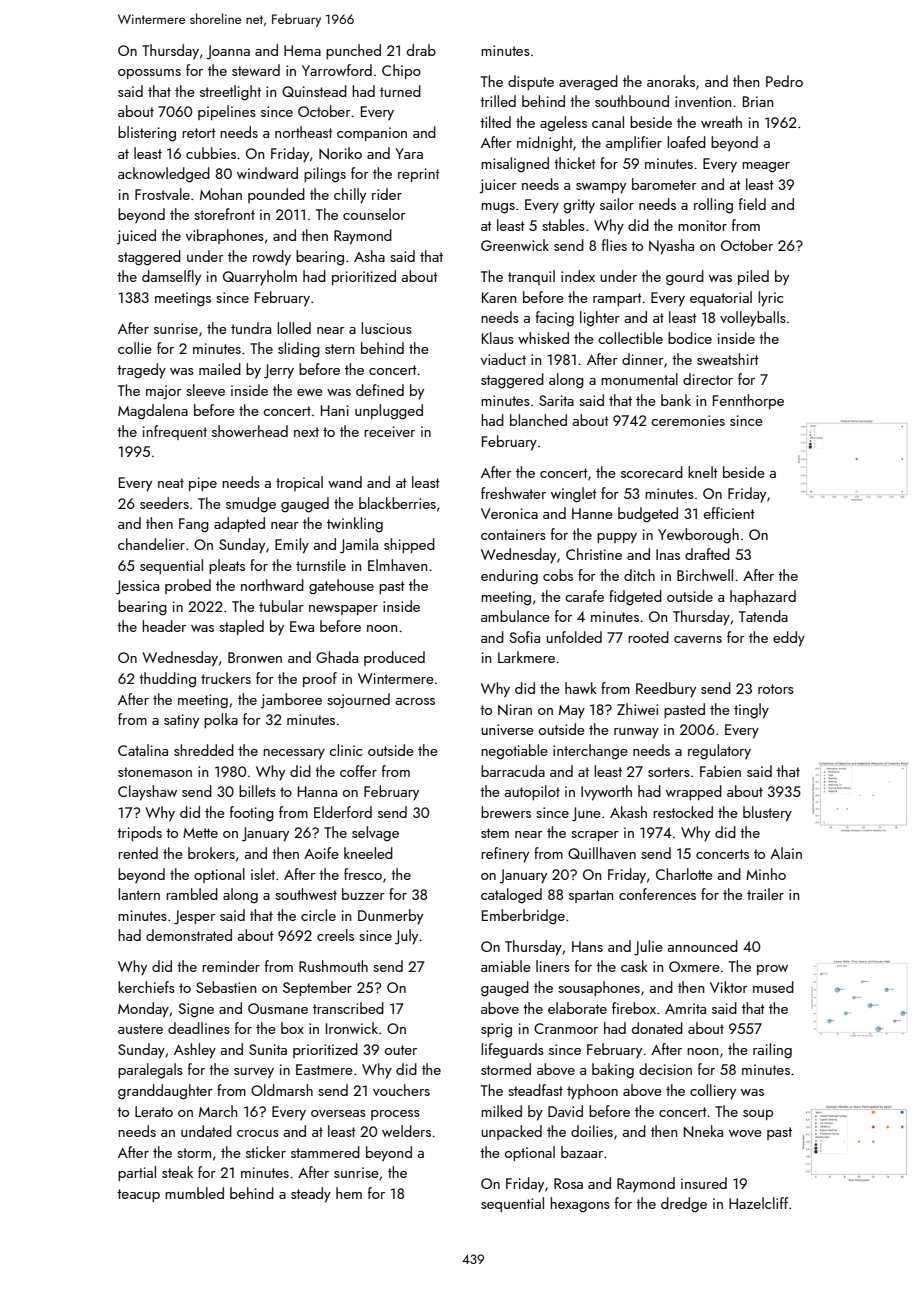  What do you see at coordinates (748, 401) in the screenshot?
I see `Fennthorpe` at bounding box center [748, 401].
